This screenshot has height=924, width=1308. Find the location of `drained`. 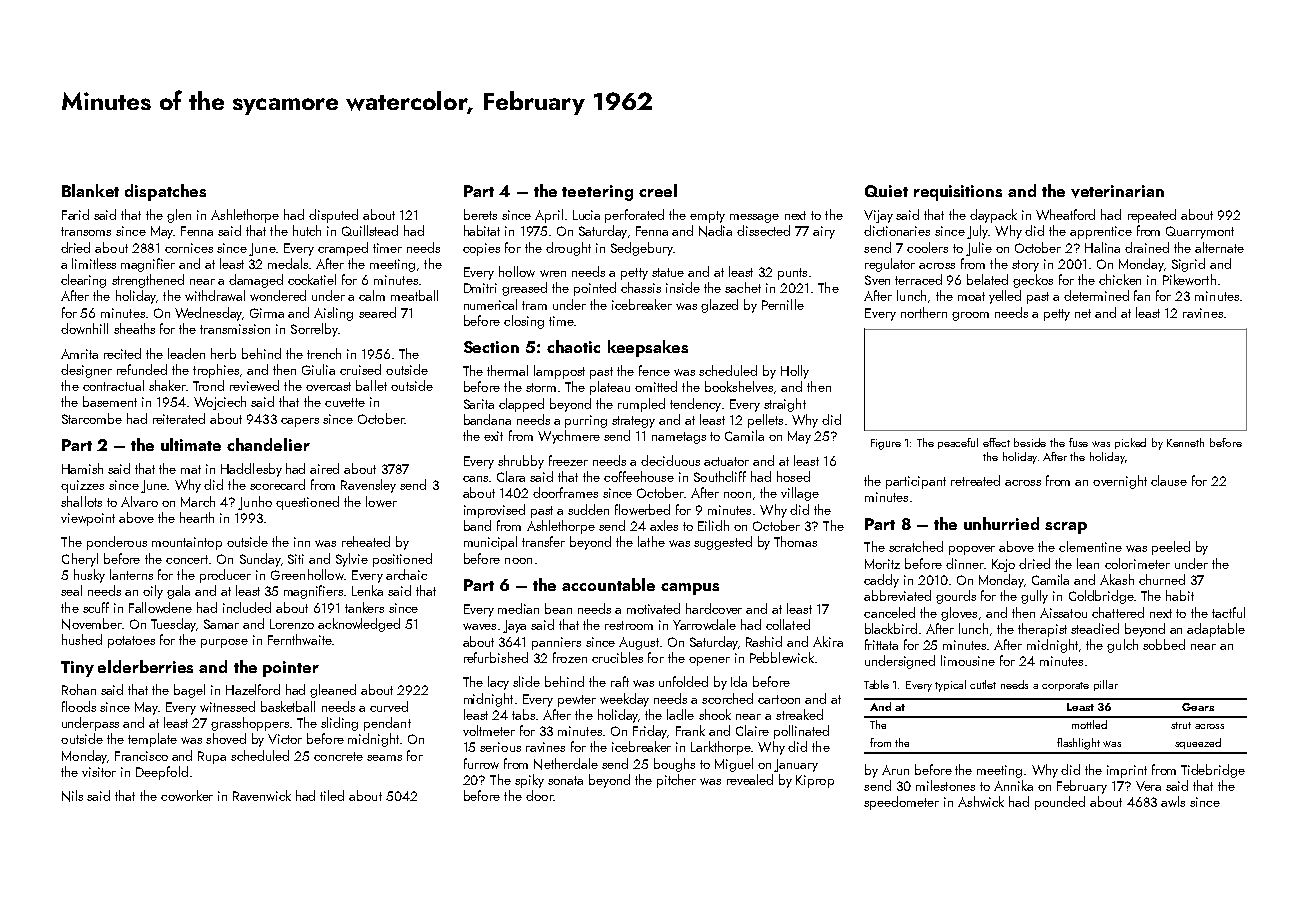

drained is located at coordinates (1147, 247).
